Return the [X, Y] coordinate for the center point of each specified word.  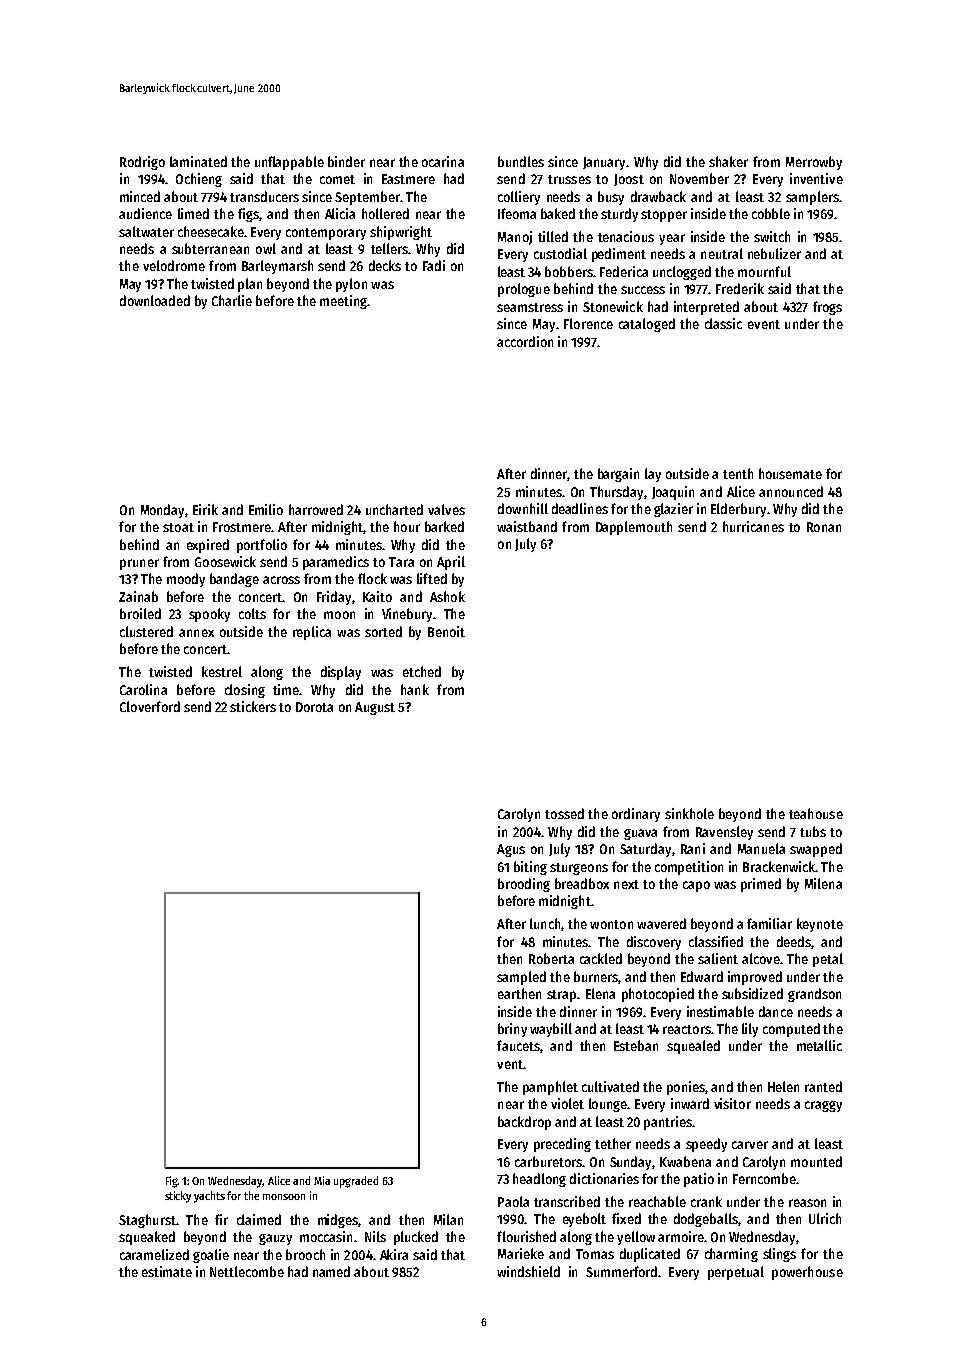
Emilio [266, 509]
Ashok [447, 596]
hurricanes [753, 526]
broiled [140, 613]
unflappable [289, 163]
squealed [693, 1047]
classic [723, 323]
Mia [322, 1180]
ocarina [443, 161]
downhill [523, 508]
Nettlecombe [247, 1271]
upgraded [356, 1182]
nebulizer [774, 253]
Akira [394, 1254]
